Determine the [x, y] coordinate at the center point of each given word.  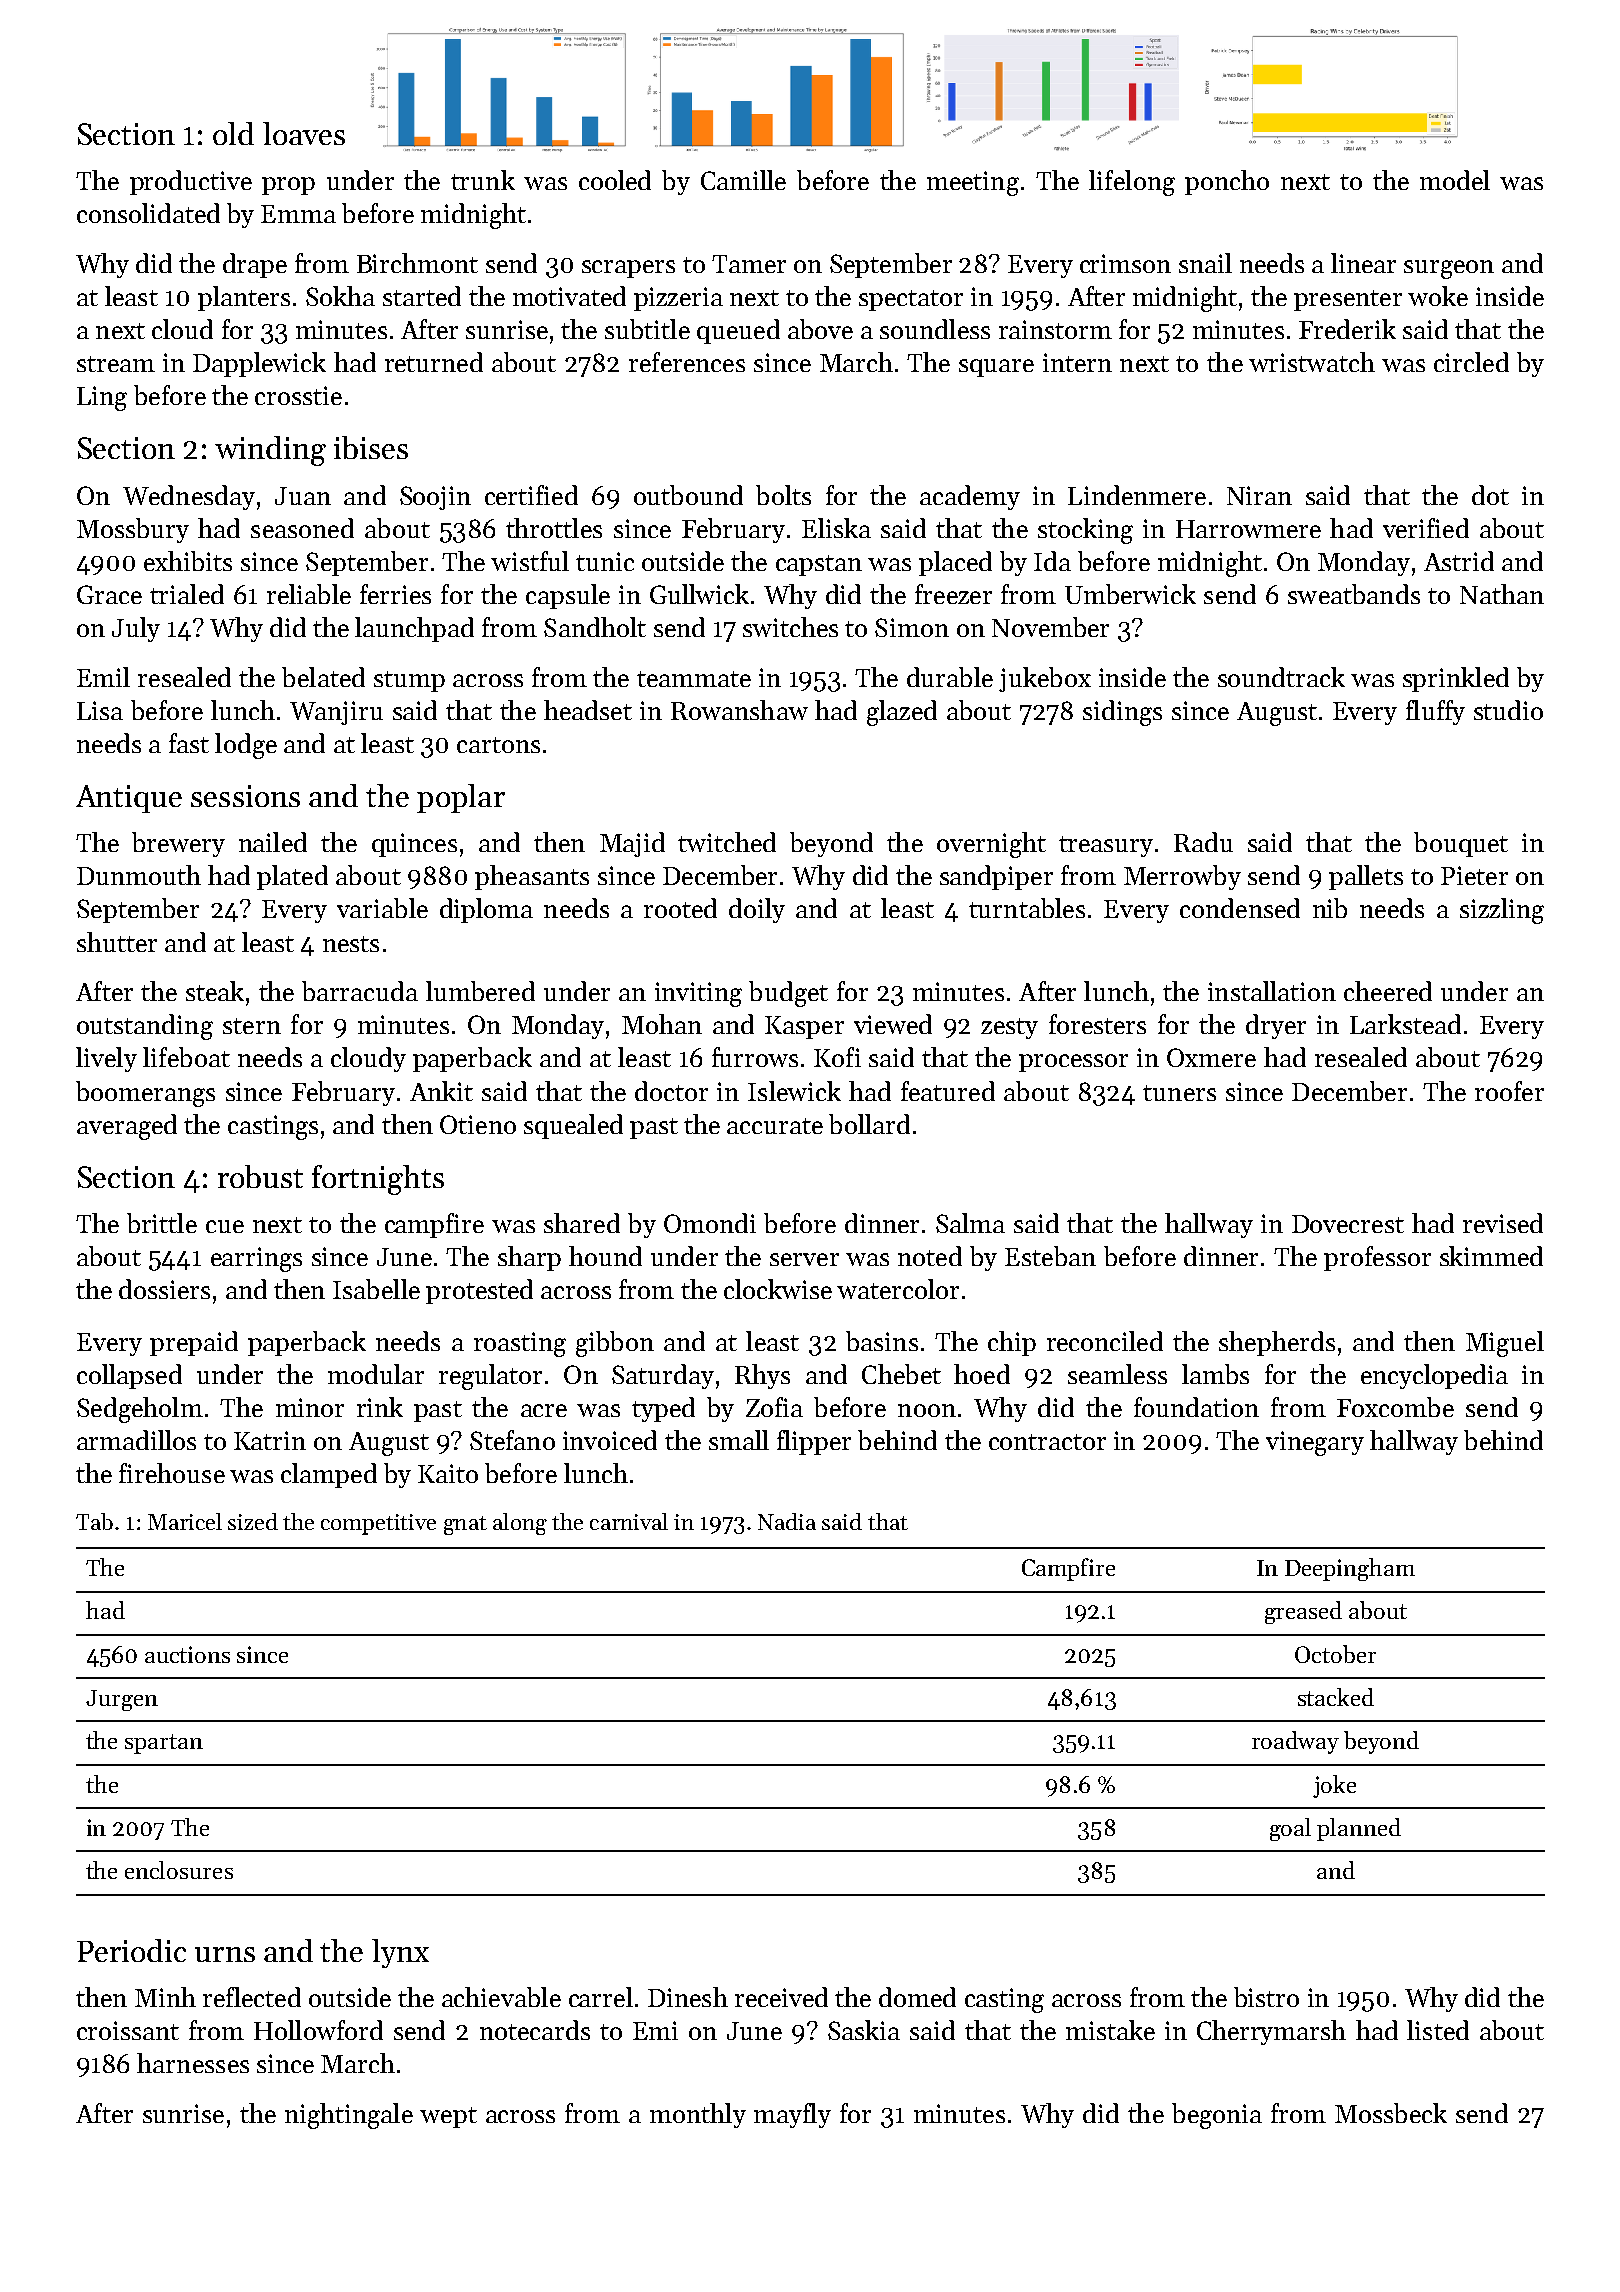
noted [930, 1256]
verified [1426, 528]
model [1455, 180]
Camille [743, 180]
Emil [103, 677]
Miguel [1505, 1344]
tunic [605, 561]
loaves [304, 133]
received [781, 1997]
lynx [400, 1953]
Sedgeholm [140, 1410]
